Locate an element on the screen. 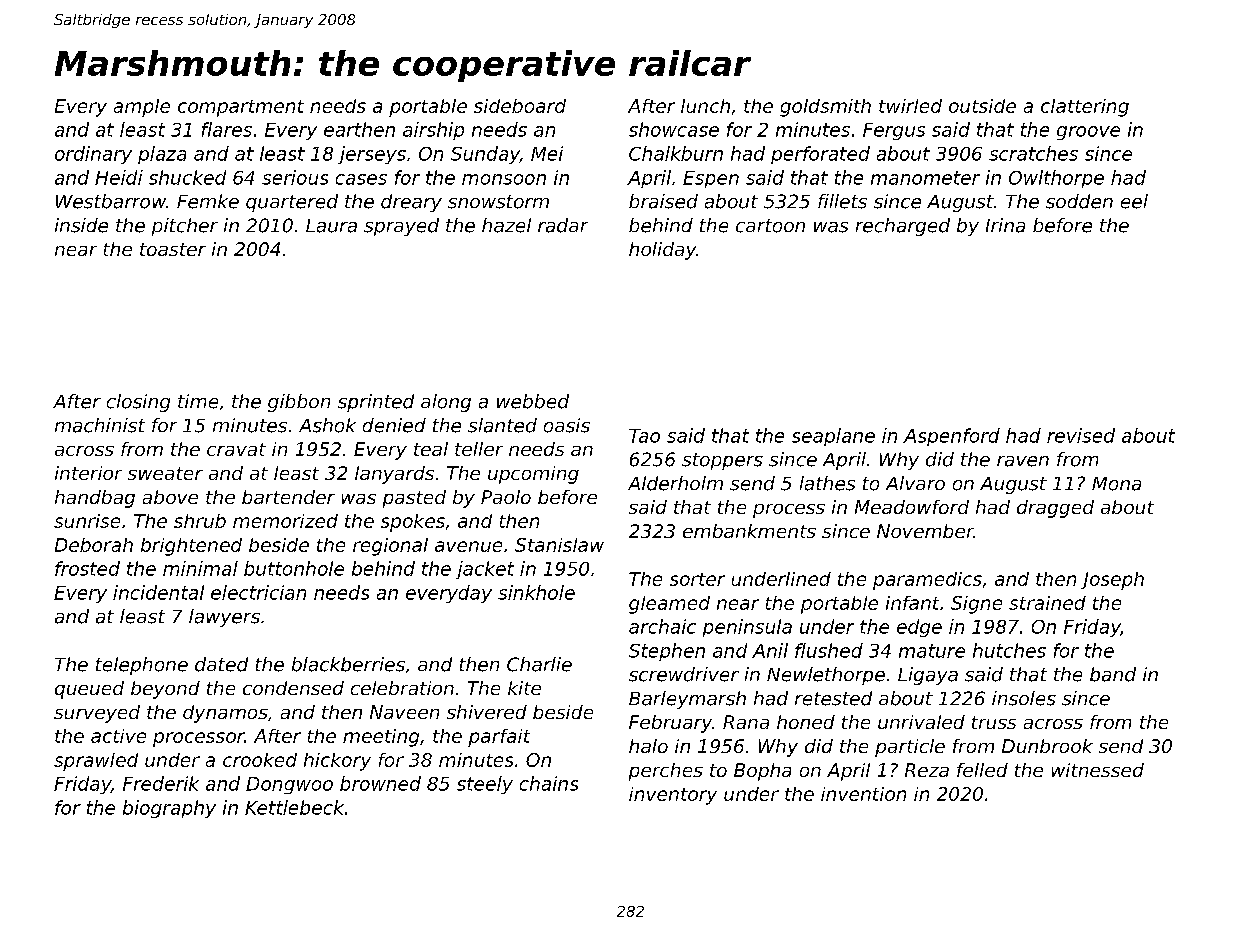 Image resolution: width=1233 pixels, height=952 pixels. Aspenford is located at coordinates (951, 437).
